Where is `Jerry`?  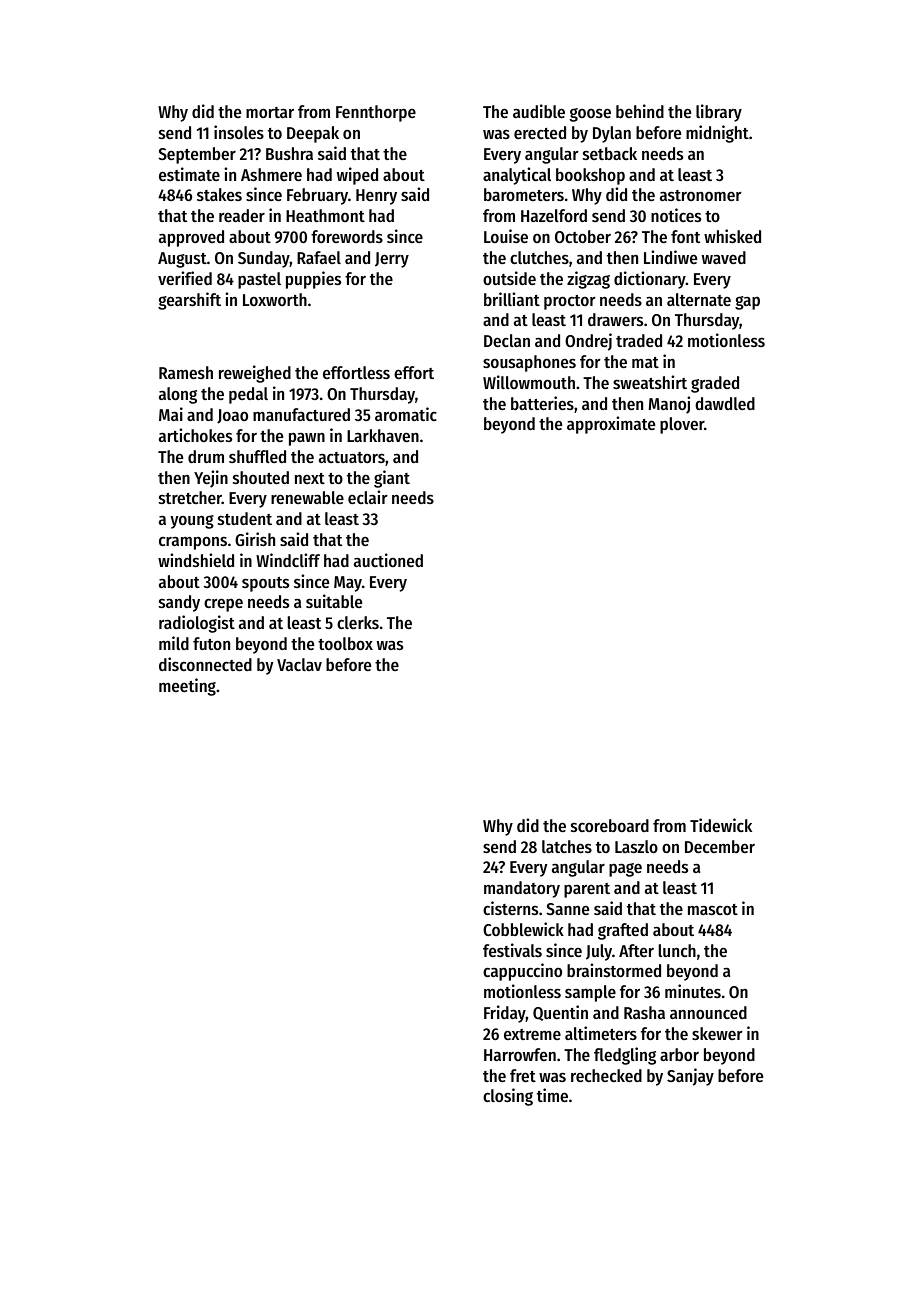
Jerry is located at coordinates (392, 260).
